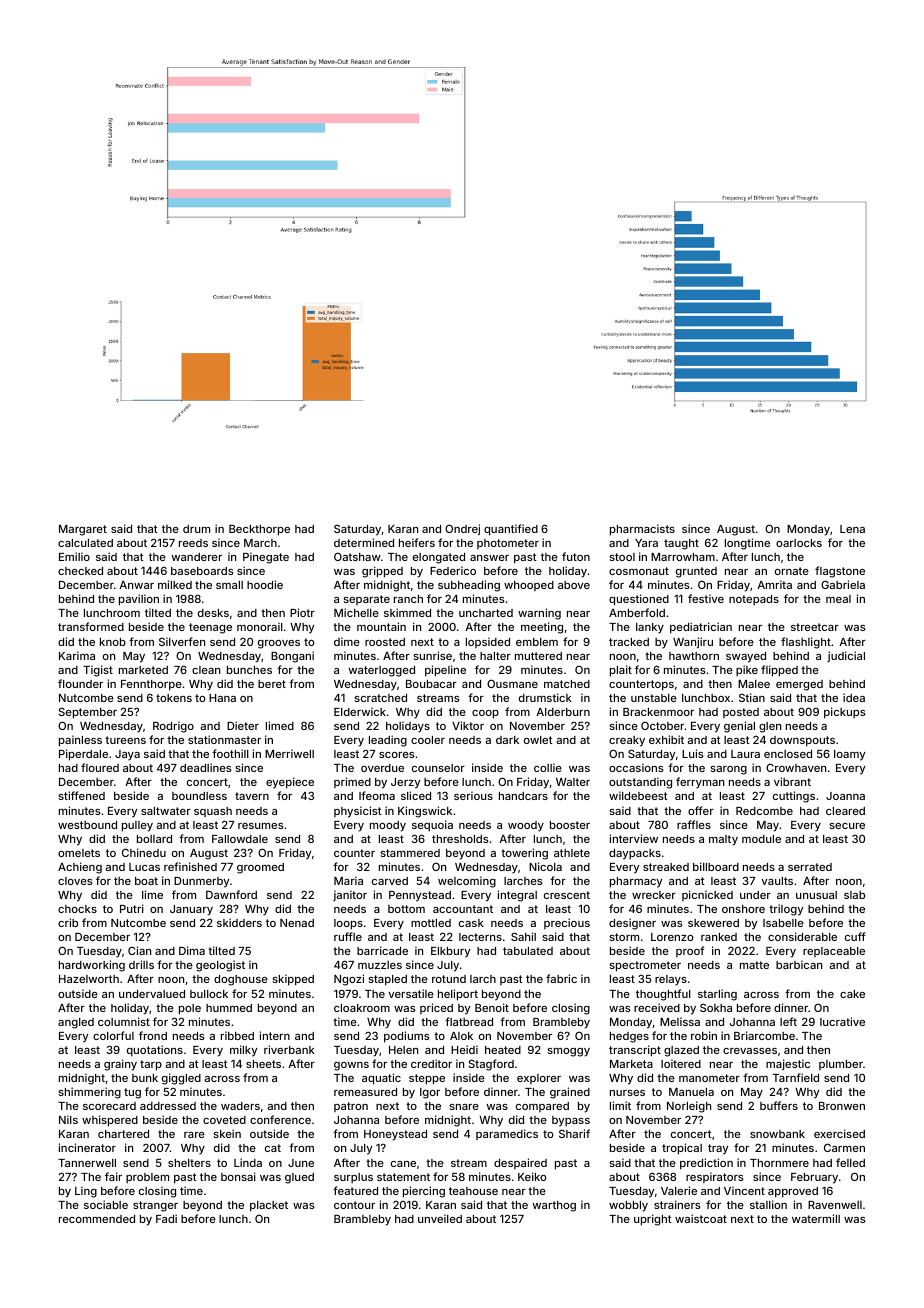  I want to click on Lena, so click(852, 529).
